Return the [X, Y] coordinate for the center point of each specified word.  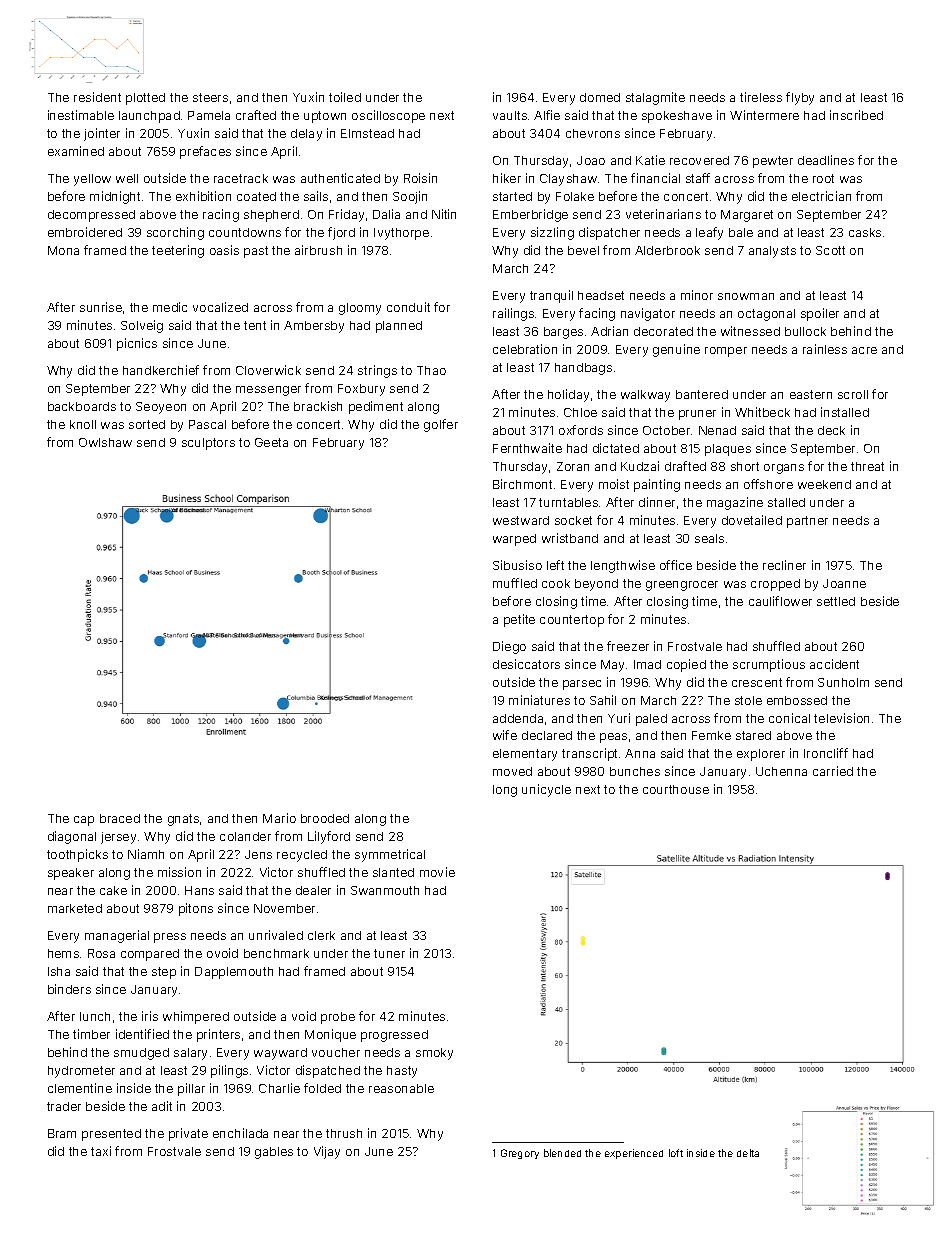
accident [834, 664]
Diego [509, 647]
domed [600, 97]
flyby [800, 98]
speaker [71, 874]
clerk [321, 935]
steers [210, 97]
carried [833, 771]
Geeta [271, 442]
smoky [434, 1054]
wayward [280, 1054]
